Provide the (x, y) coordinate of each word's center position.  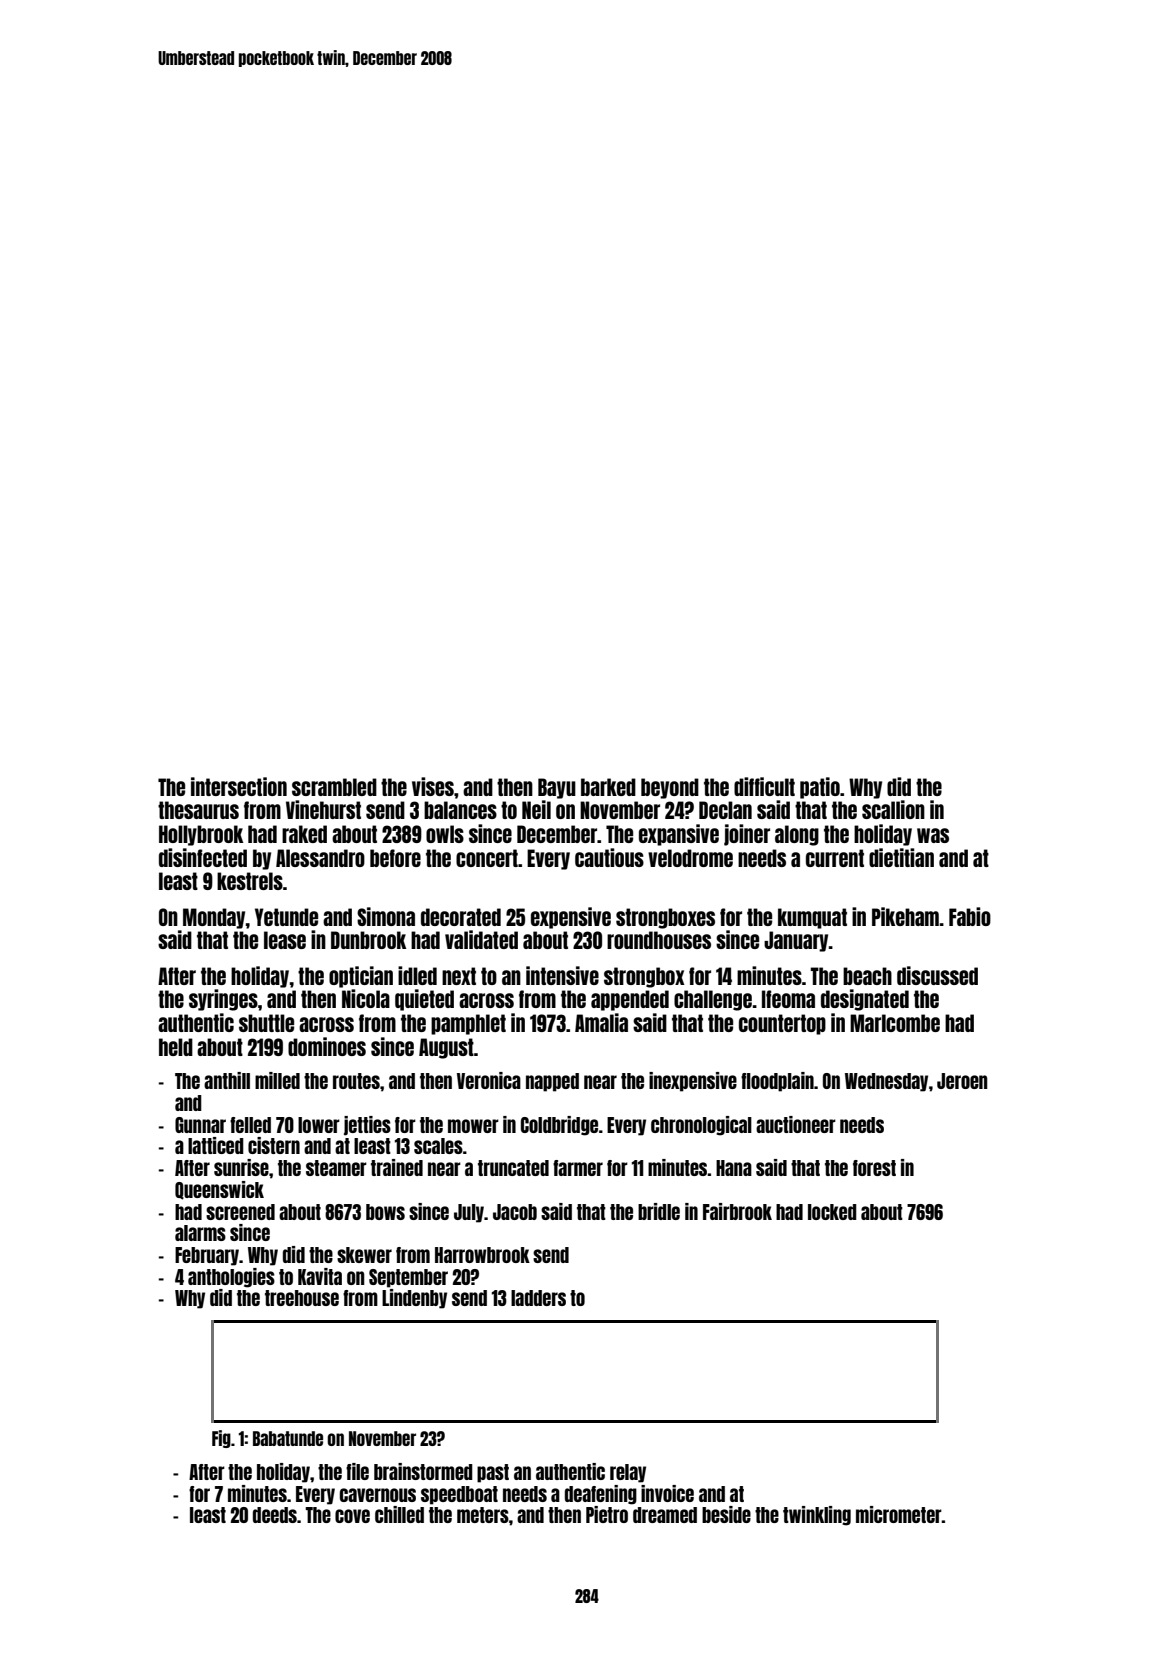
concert (487, 858)
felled (250, 1125)
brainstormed (423, 1471)
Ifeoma (788, 999)
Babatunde (288, 1438)
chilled (399, 1514)
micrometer (899, 1514)
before (395, 858)
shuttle (266, 1023)
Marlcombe (895, 1023)
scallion (893, 809)
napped (552, 1082)
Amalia (601, 1022)
